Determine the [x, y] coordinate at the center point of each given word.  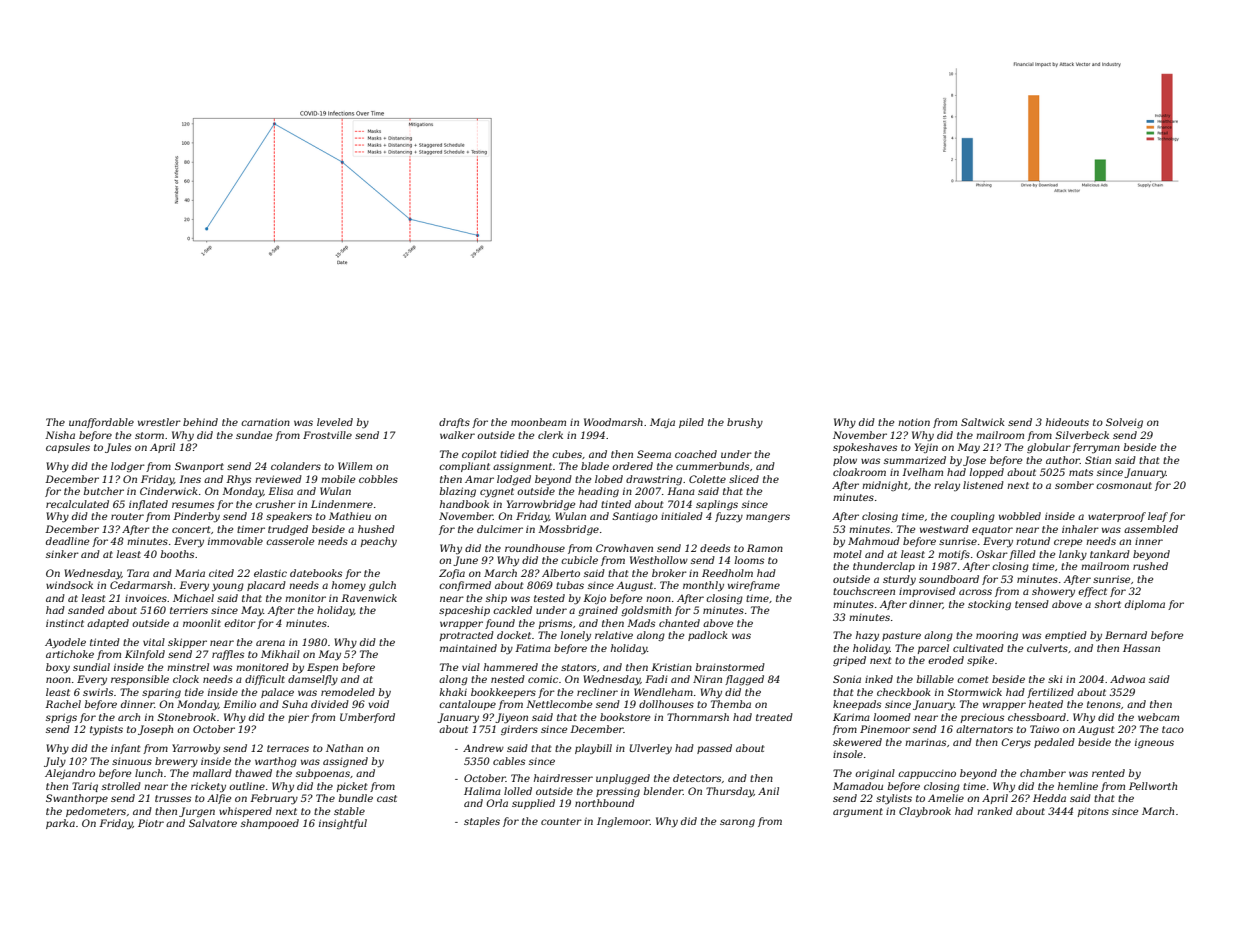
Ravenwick [369, 598]
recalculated [77, 504]
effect [1092, 592]
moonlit [202, 623]
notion [914, 422]
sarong [737, 823]
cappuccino [927, 774]
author [1063, 460]
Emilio [239, 704]
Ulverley [651, 749]
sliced [744, 479]
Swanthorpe [77, 799]
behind [200, 422]
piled [691, 423]
